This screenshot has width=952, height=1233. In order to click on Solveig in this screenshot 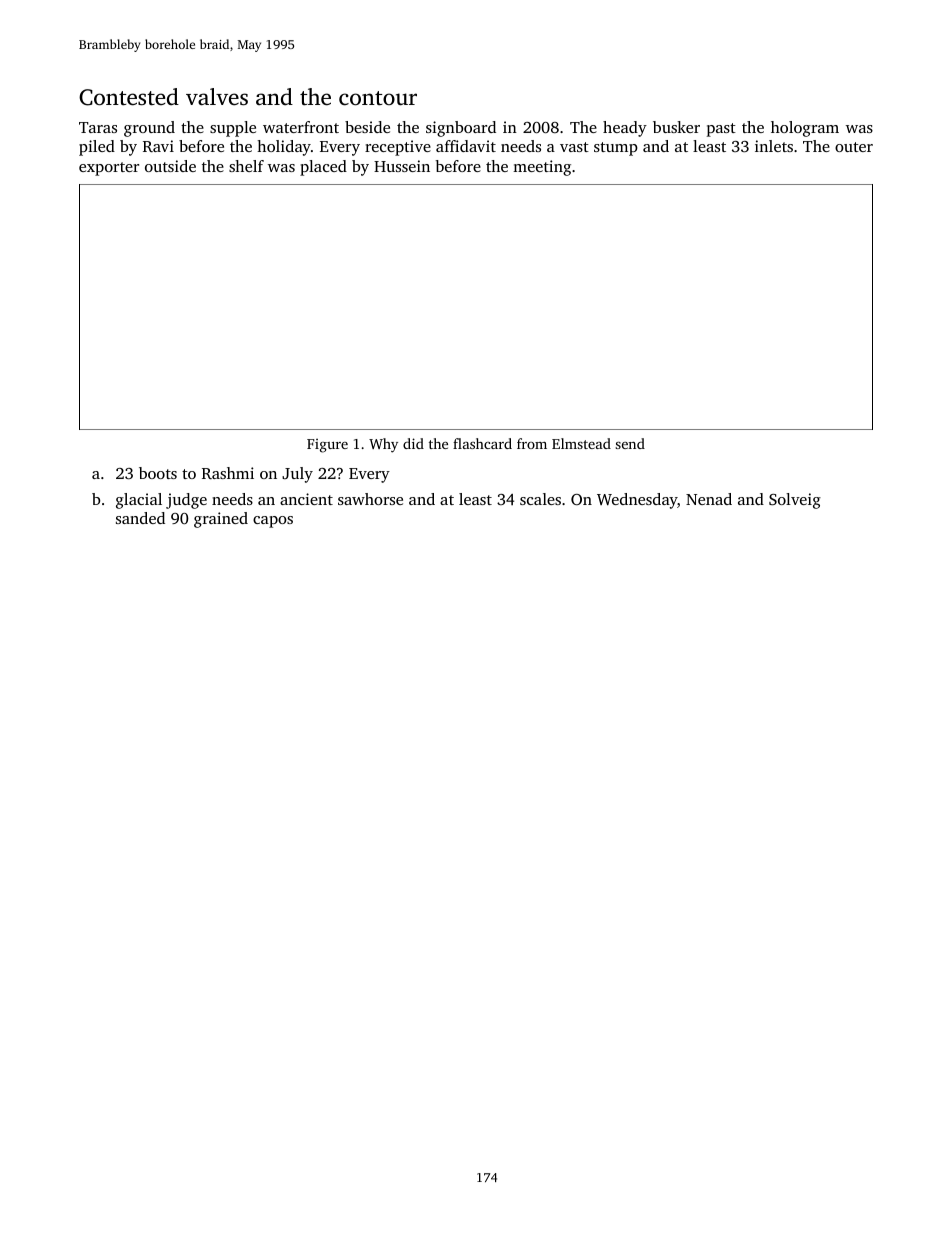, I will do `click(795, 501)`.
